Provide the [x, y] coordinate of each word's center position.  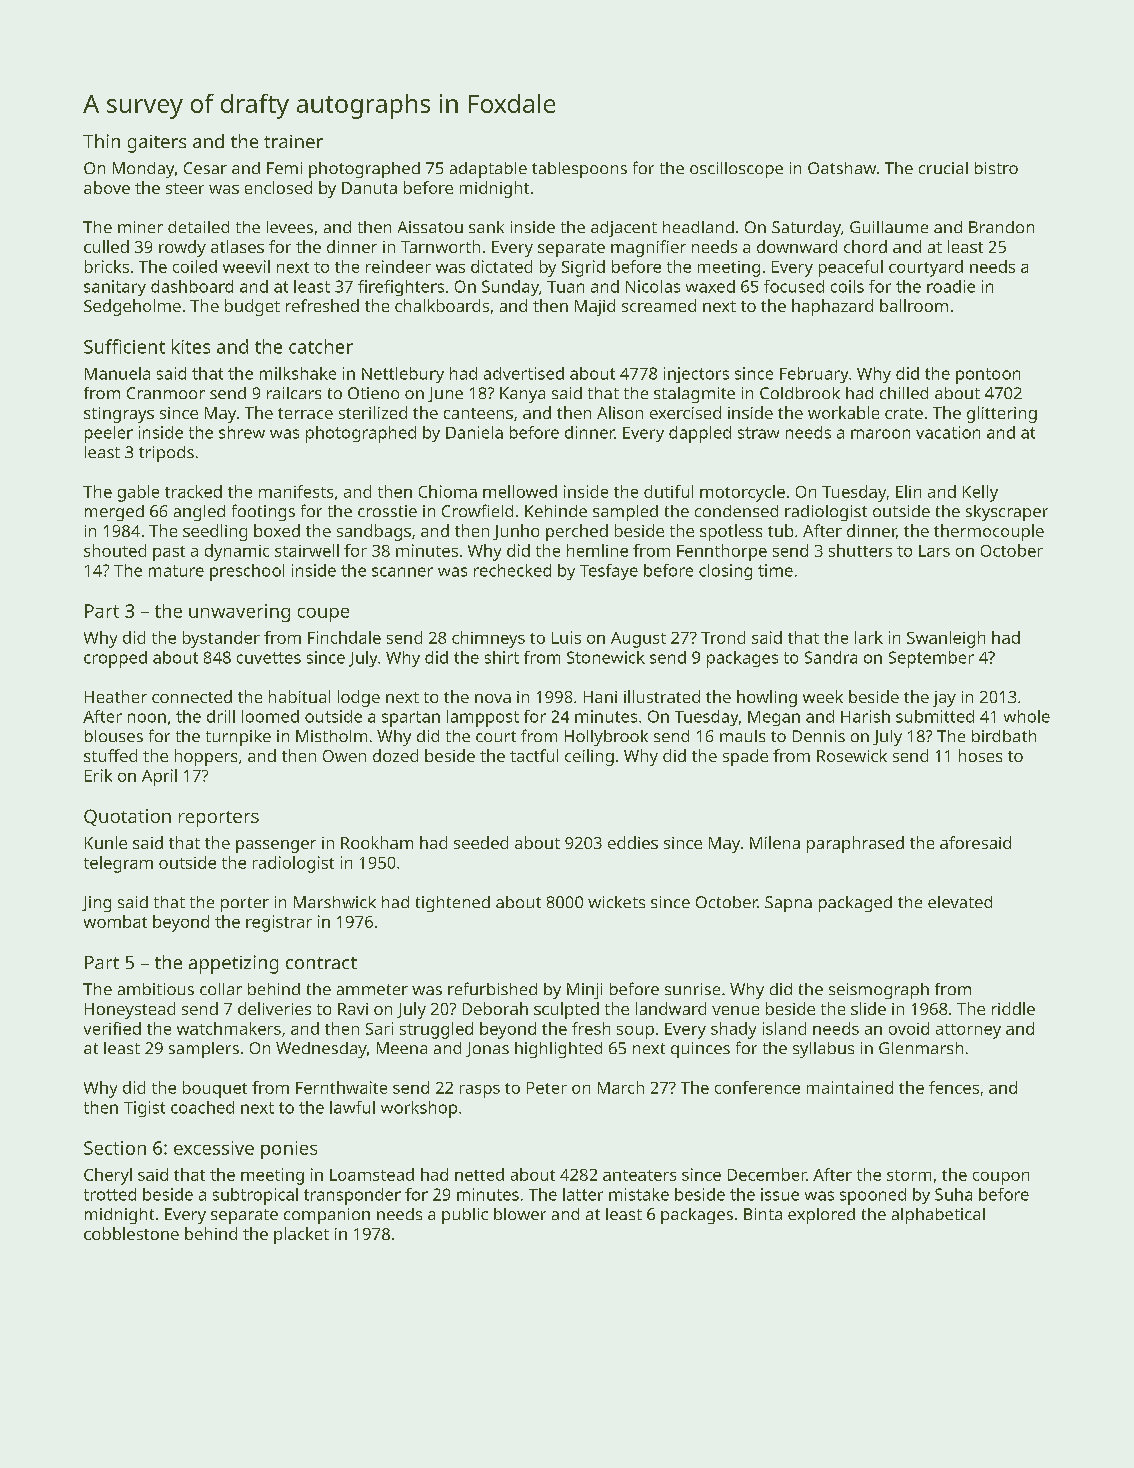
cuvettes [269, 658]
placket [301, 1235]
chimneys [488, 639]
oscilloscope [736, 170]
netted [479, 1174]
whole [1027, 716]
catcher [321, 346]
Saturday [806, 229]
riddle [1013, 1008]
